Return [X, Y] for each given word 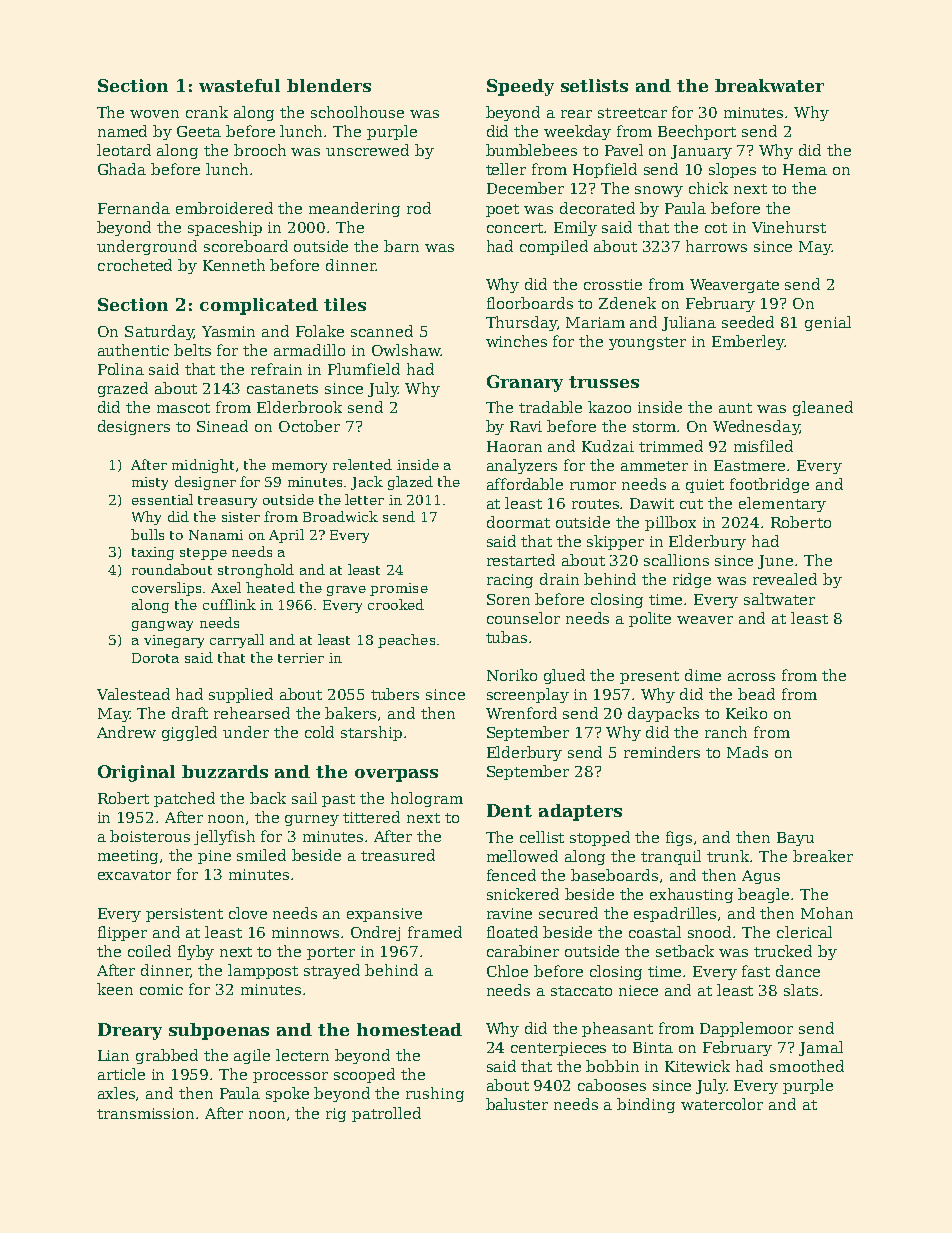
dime [703, 675]
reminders [662, 752]
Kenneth [234, 265]
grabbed [167, 1056]
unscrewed [367, 150]
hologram [427, 799]
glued [564, 676]
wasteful [239, 85]
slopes [732, 170]
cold [319, 732]
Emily [575, 228]
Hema [805, 169]
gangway [162, 626]
